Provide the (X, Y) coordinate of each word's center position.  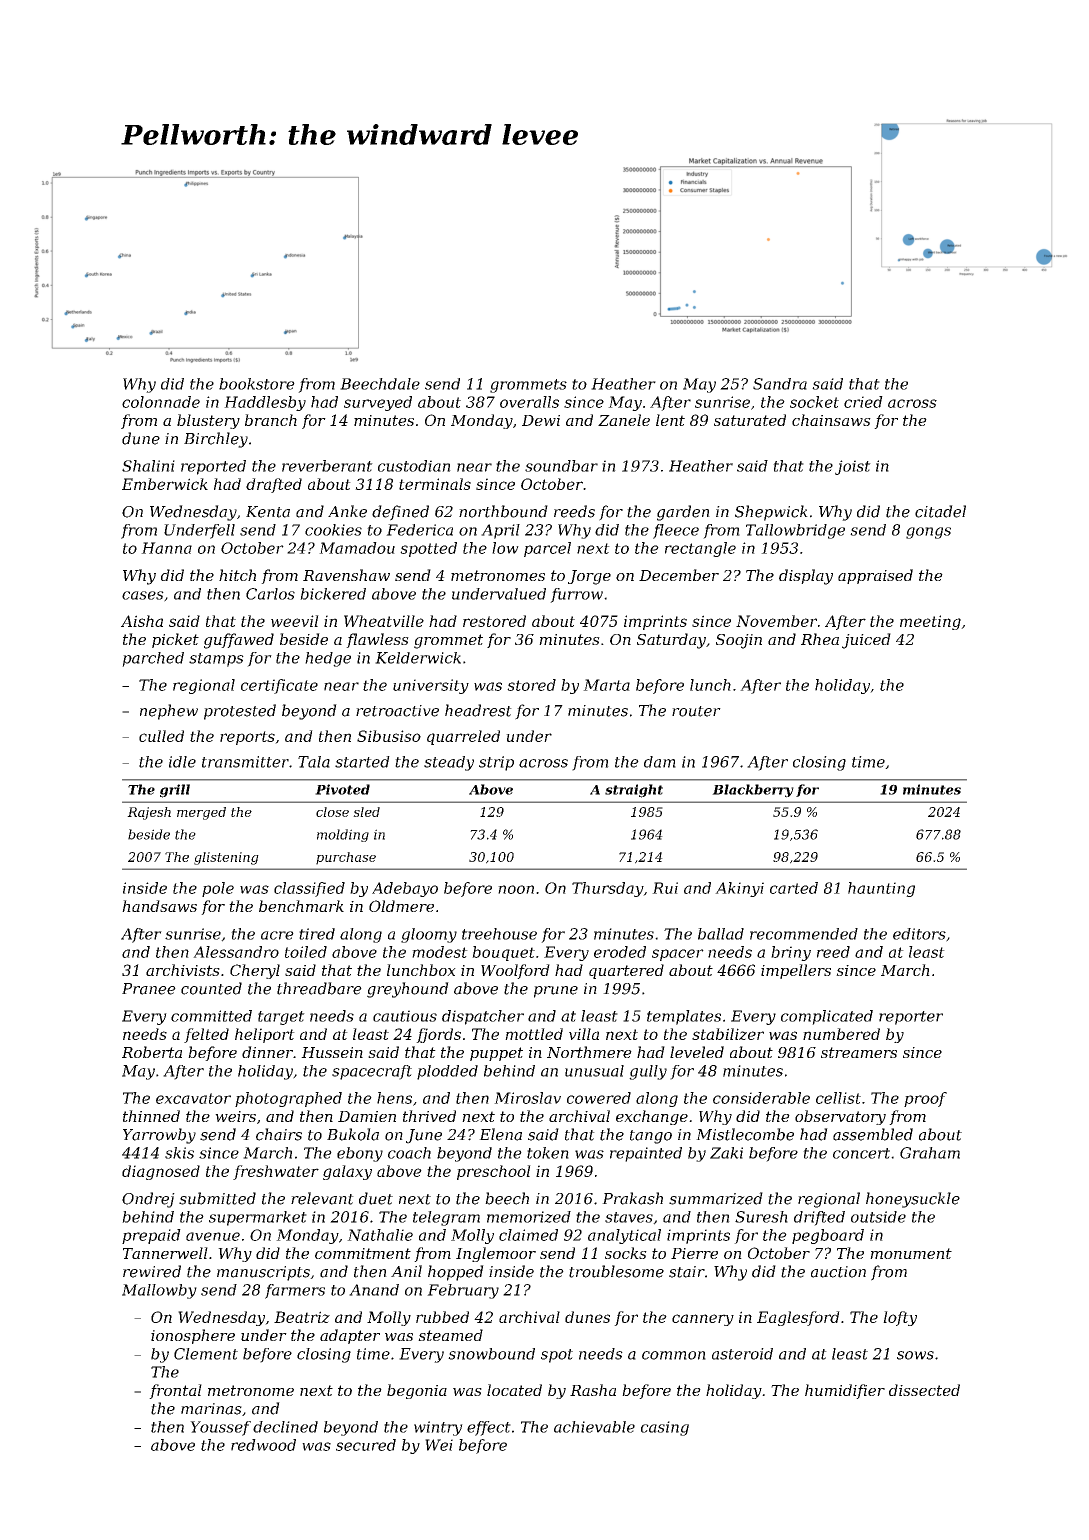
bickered (333, 594)
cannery (703, 1320)
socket (814, 402)
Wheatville (384, 621)
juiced (866, 641)
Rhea (820, 639)
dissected (924, 1390)
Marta (606, 685)
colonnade (161, 402)
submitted (217, 1198)
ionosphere (193, 1336)
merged (201, 813)
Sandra (780, 384)
